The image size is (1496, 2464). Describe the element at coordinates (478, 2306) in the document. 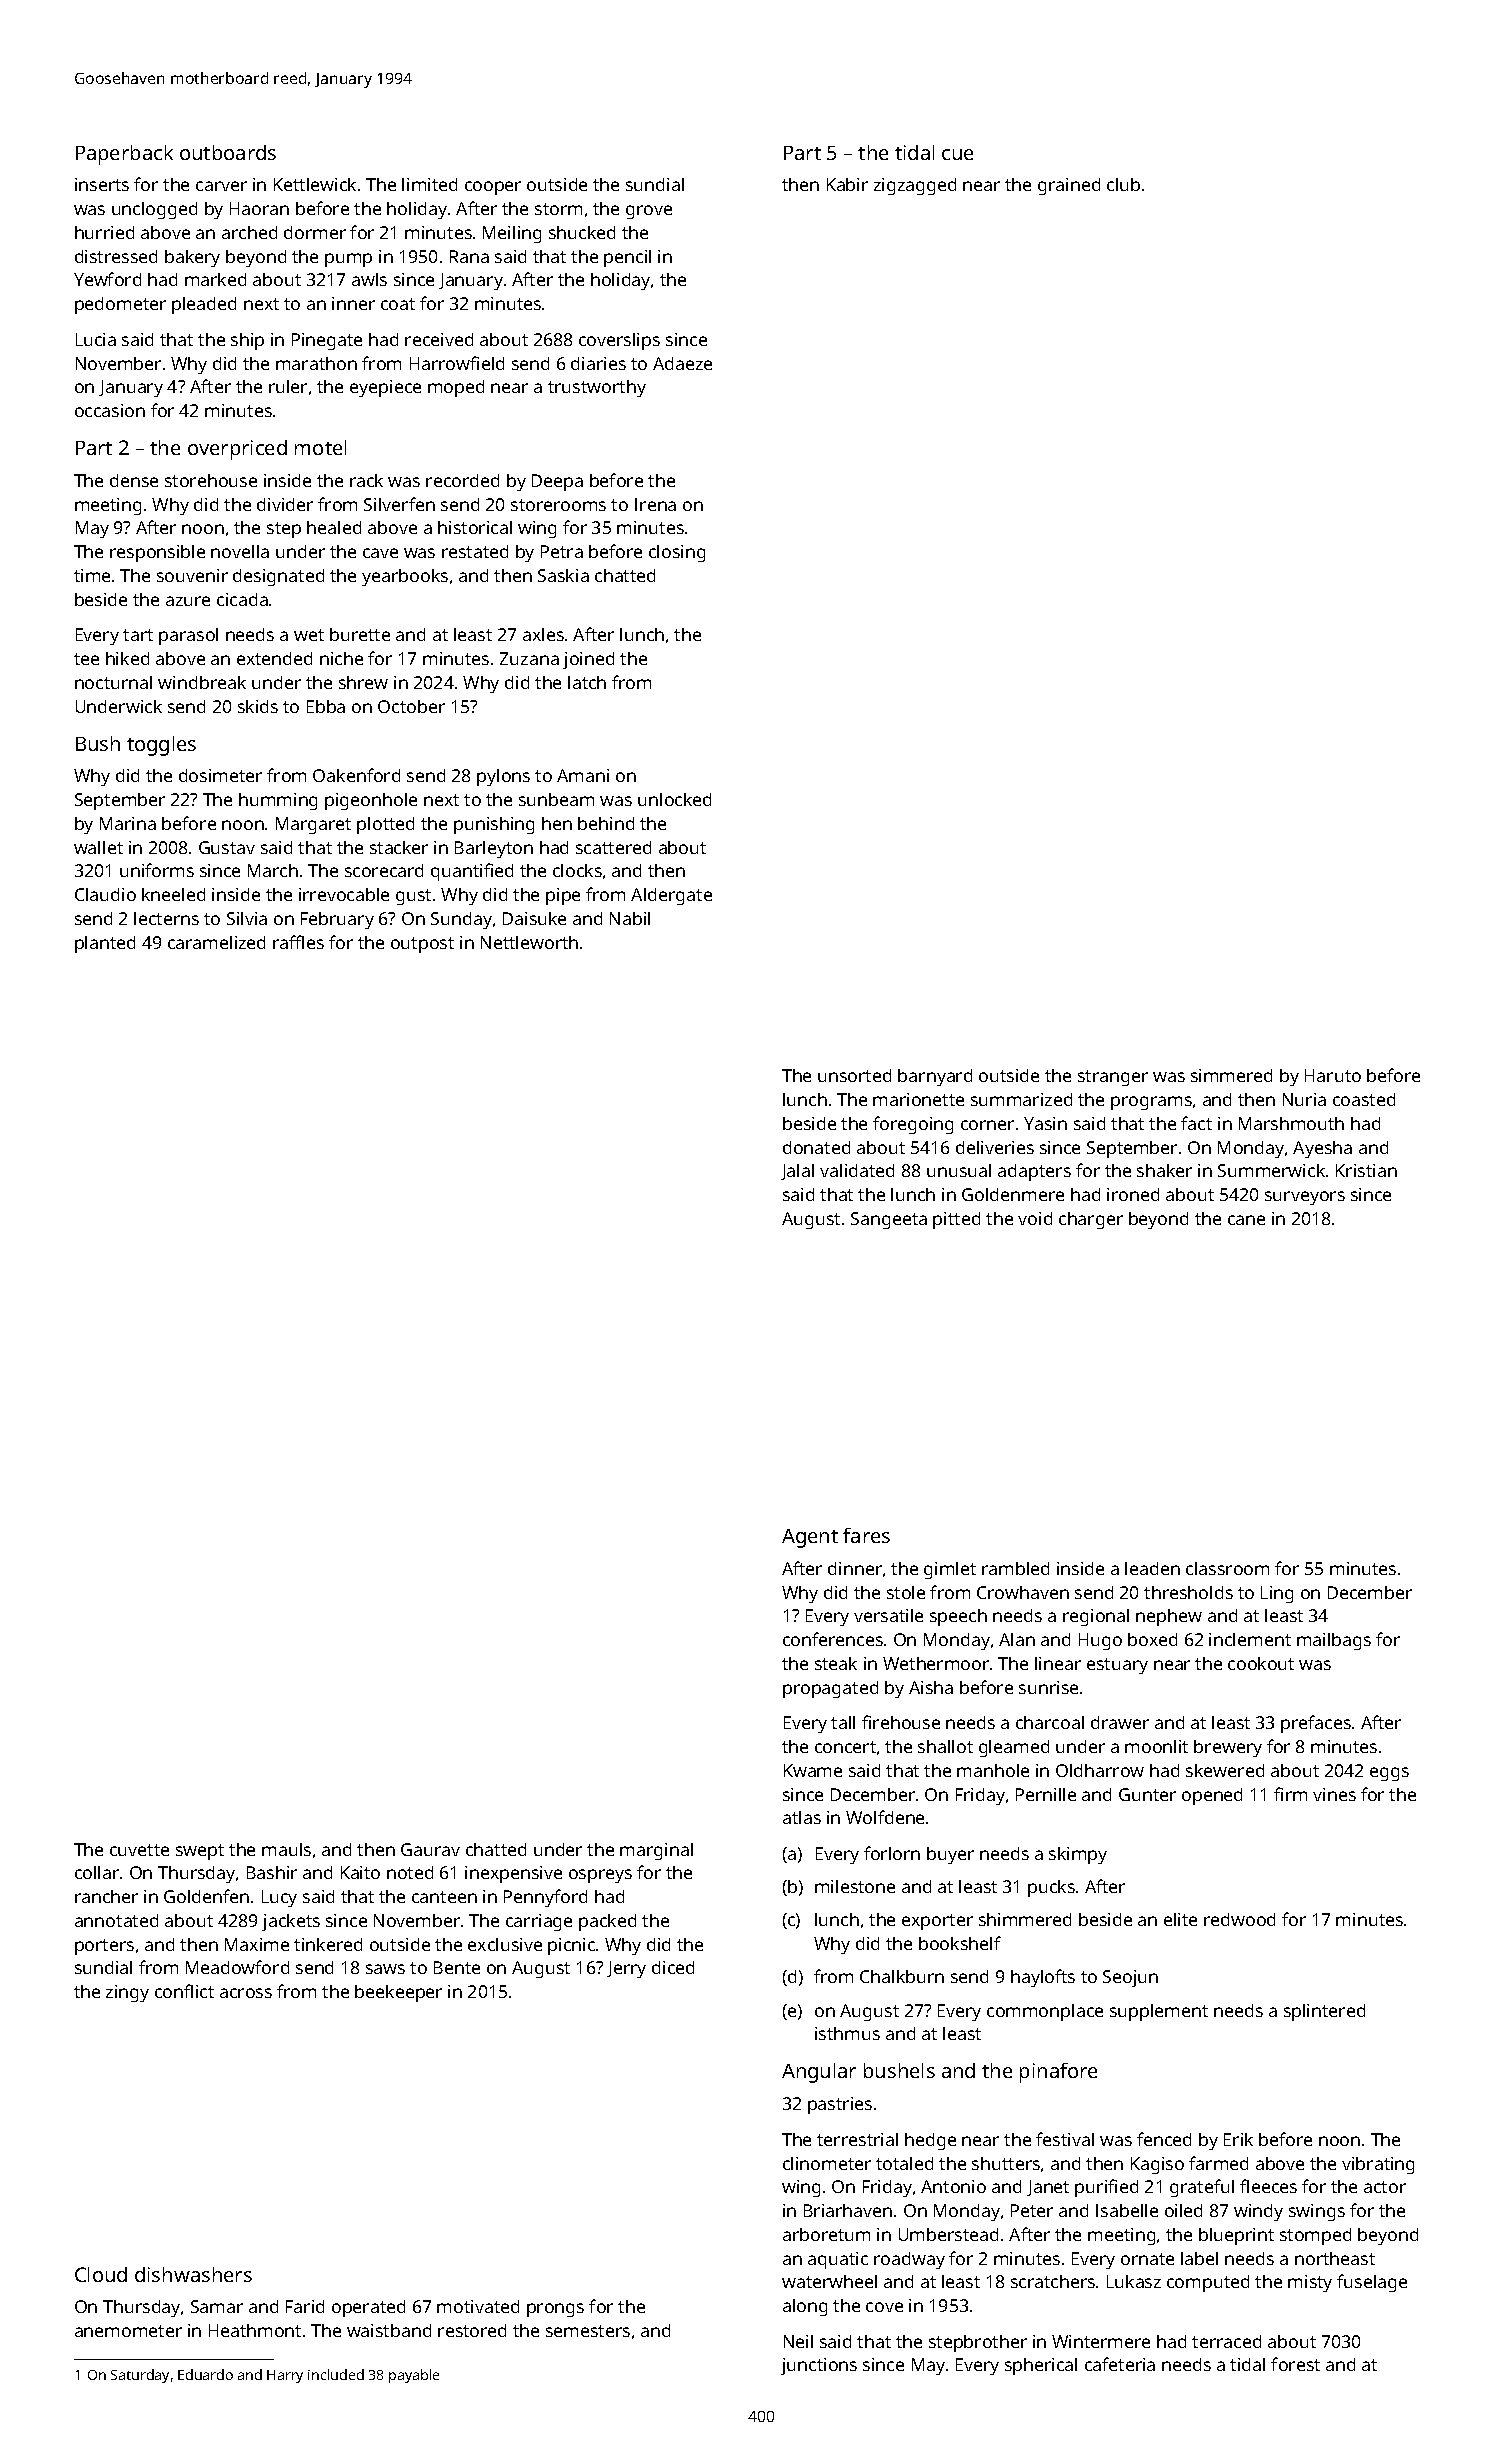

I see `motivated` at that location.
